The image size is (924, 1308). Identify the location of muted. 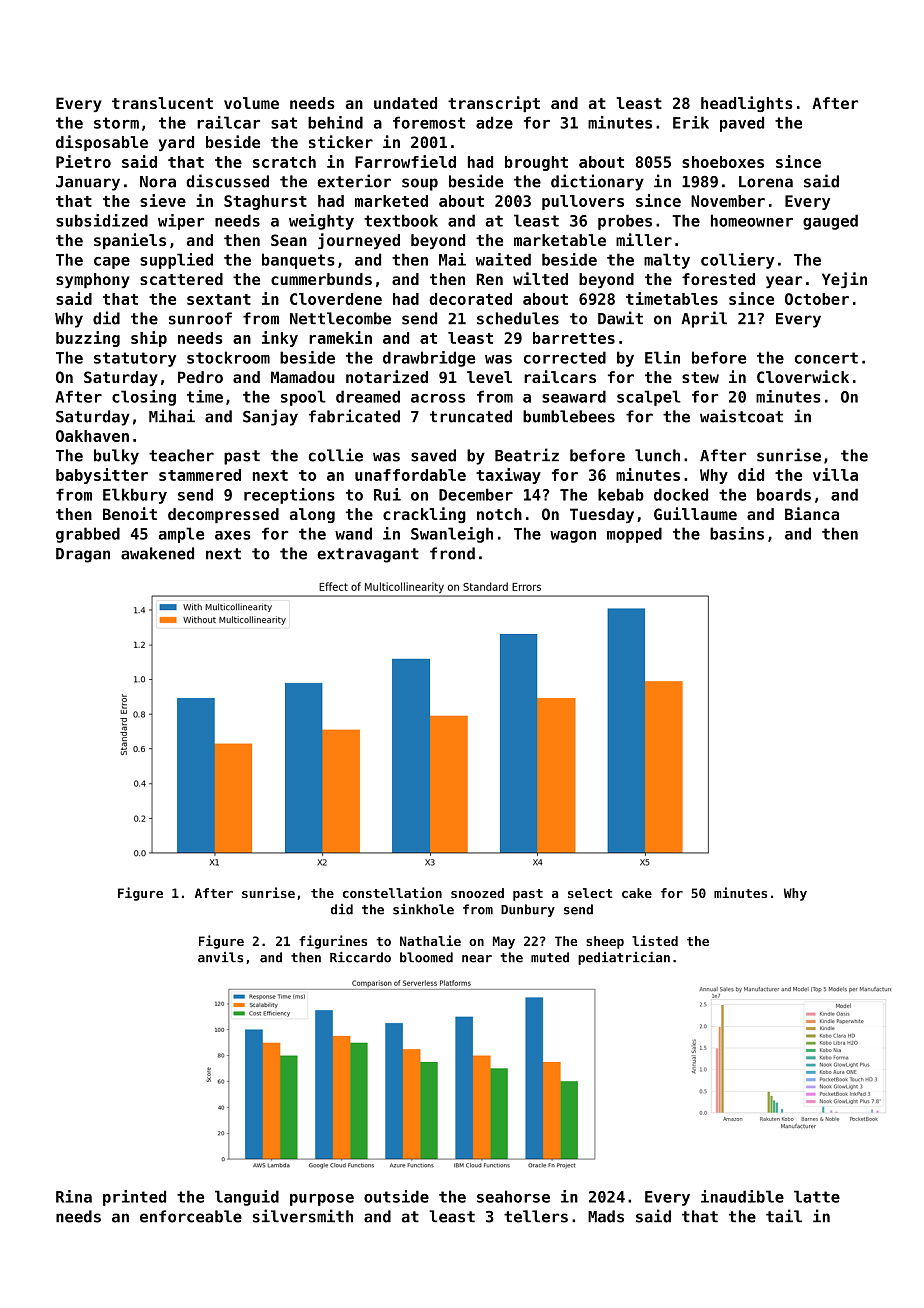
(550, 957).
